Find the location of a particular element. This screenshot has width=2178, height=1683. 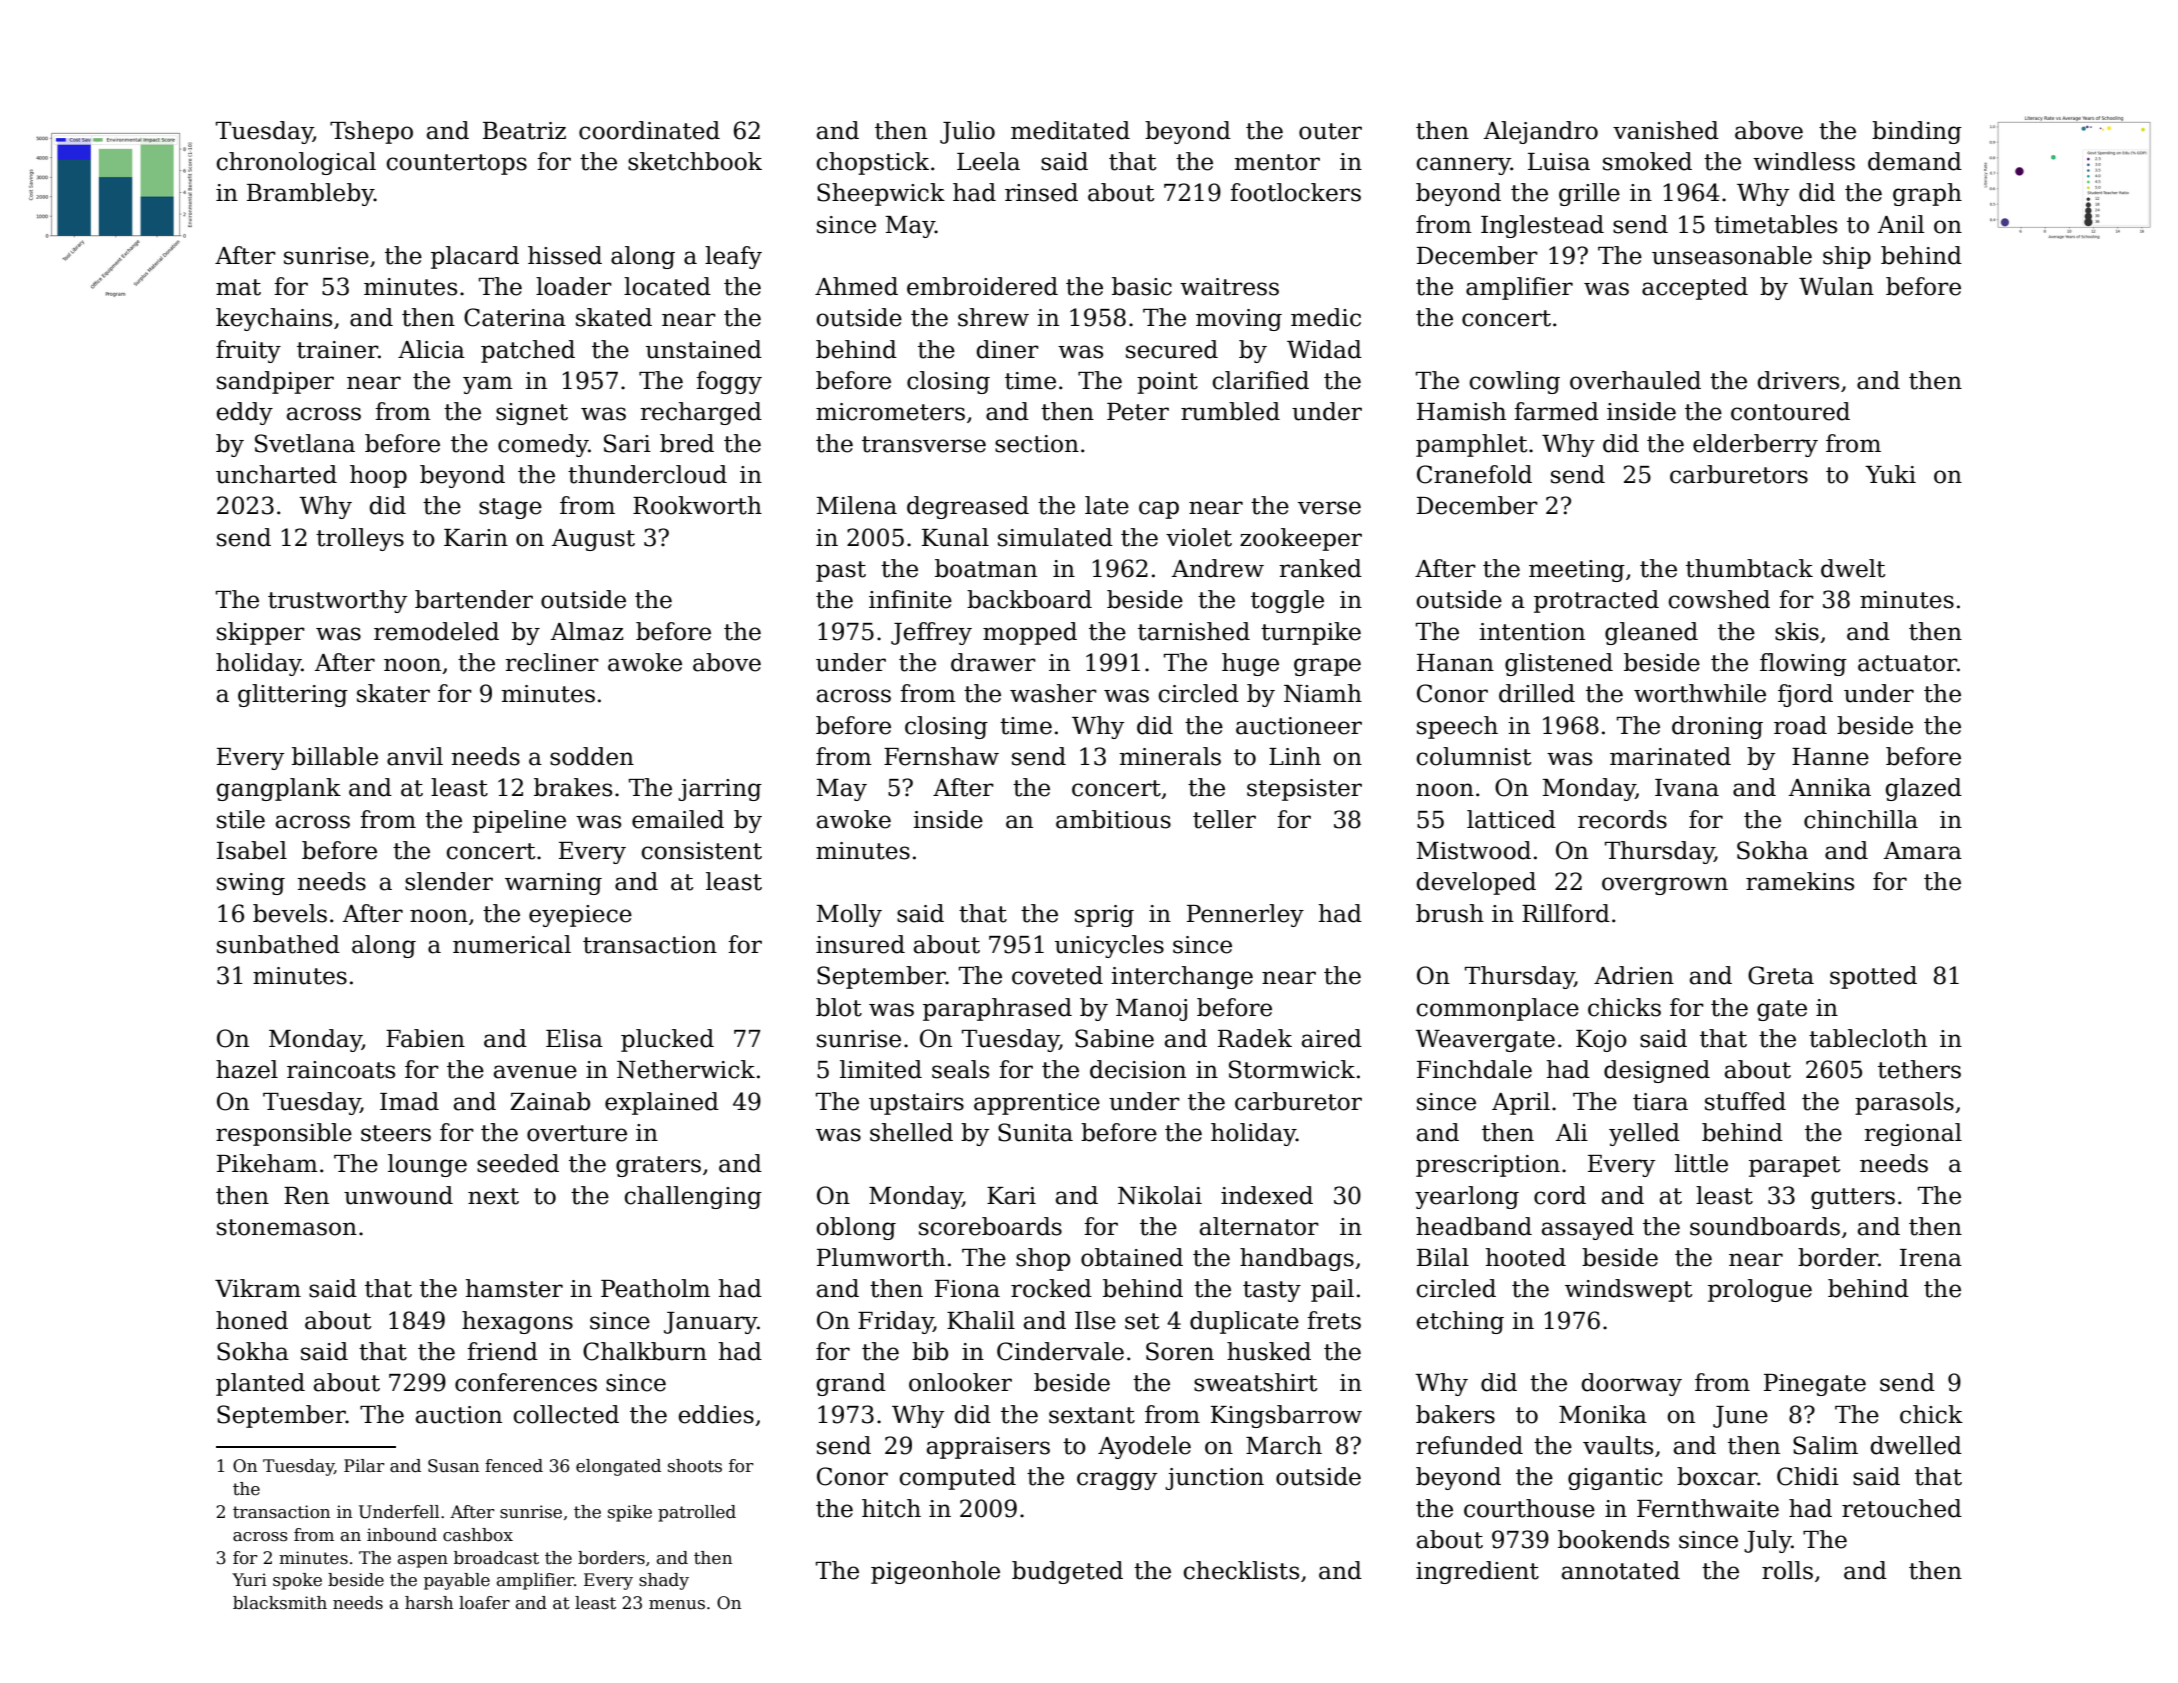

harsh is located at coordinates (429, 1603).
